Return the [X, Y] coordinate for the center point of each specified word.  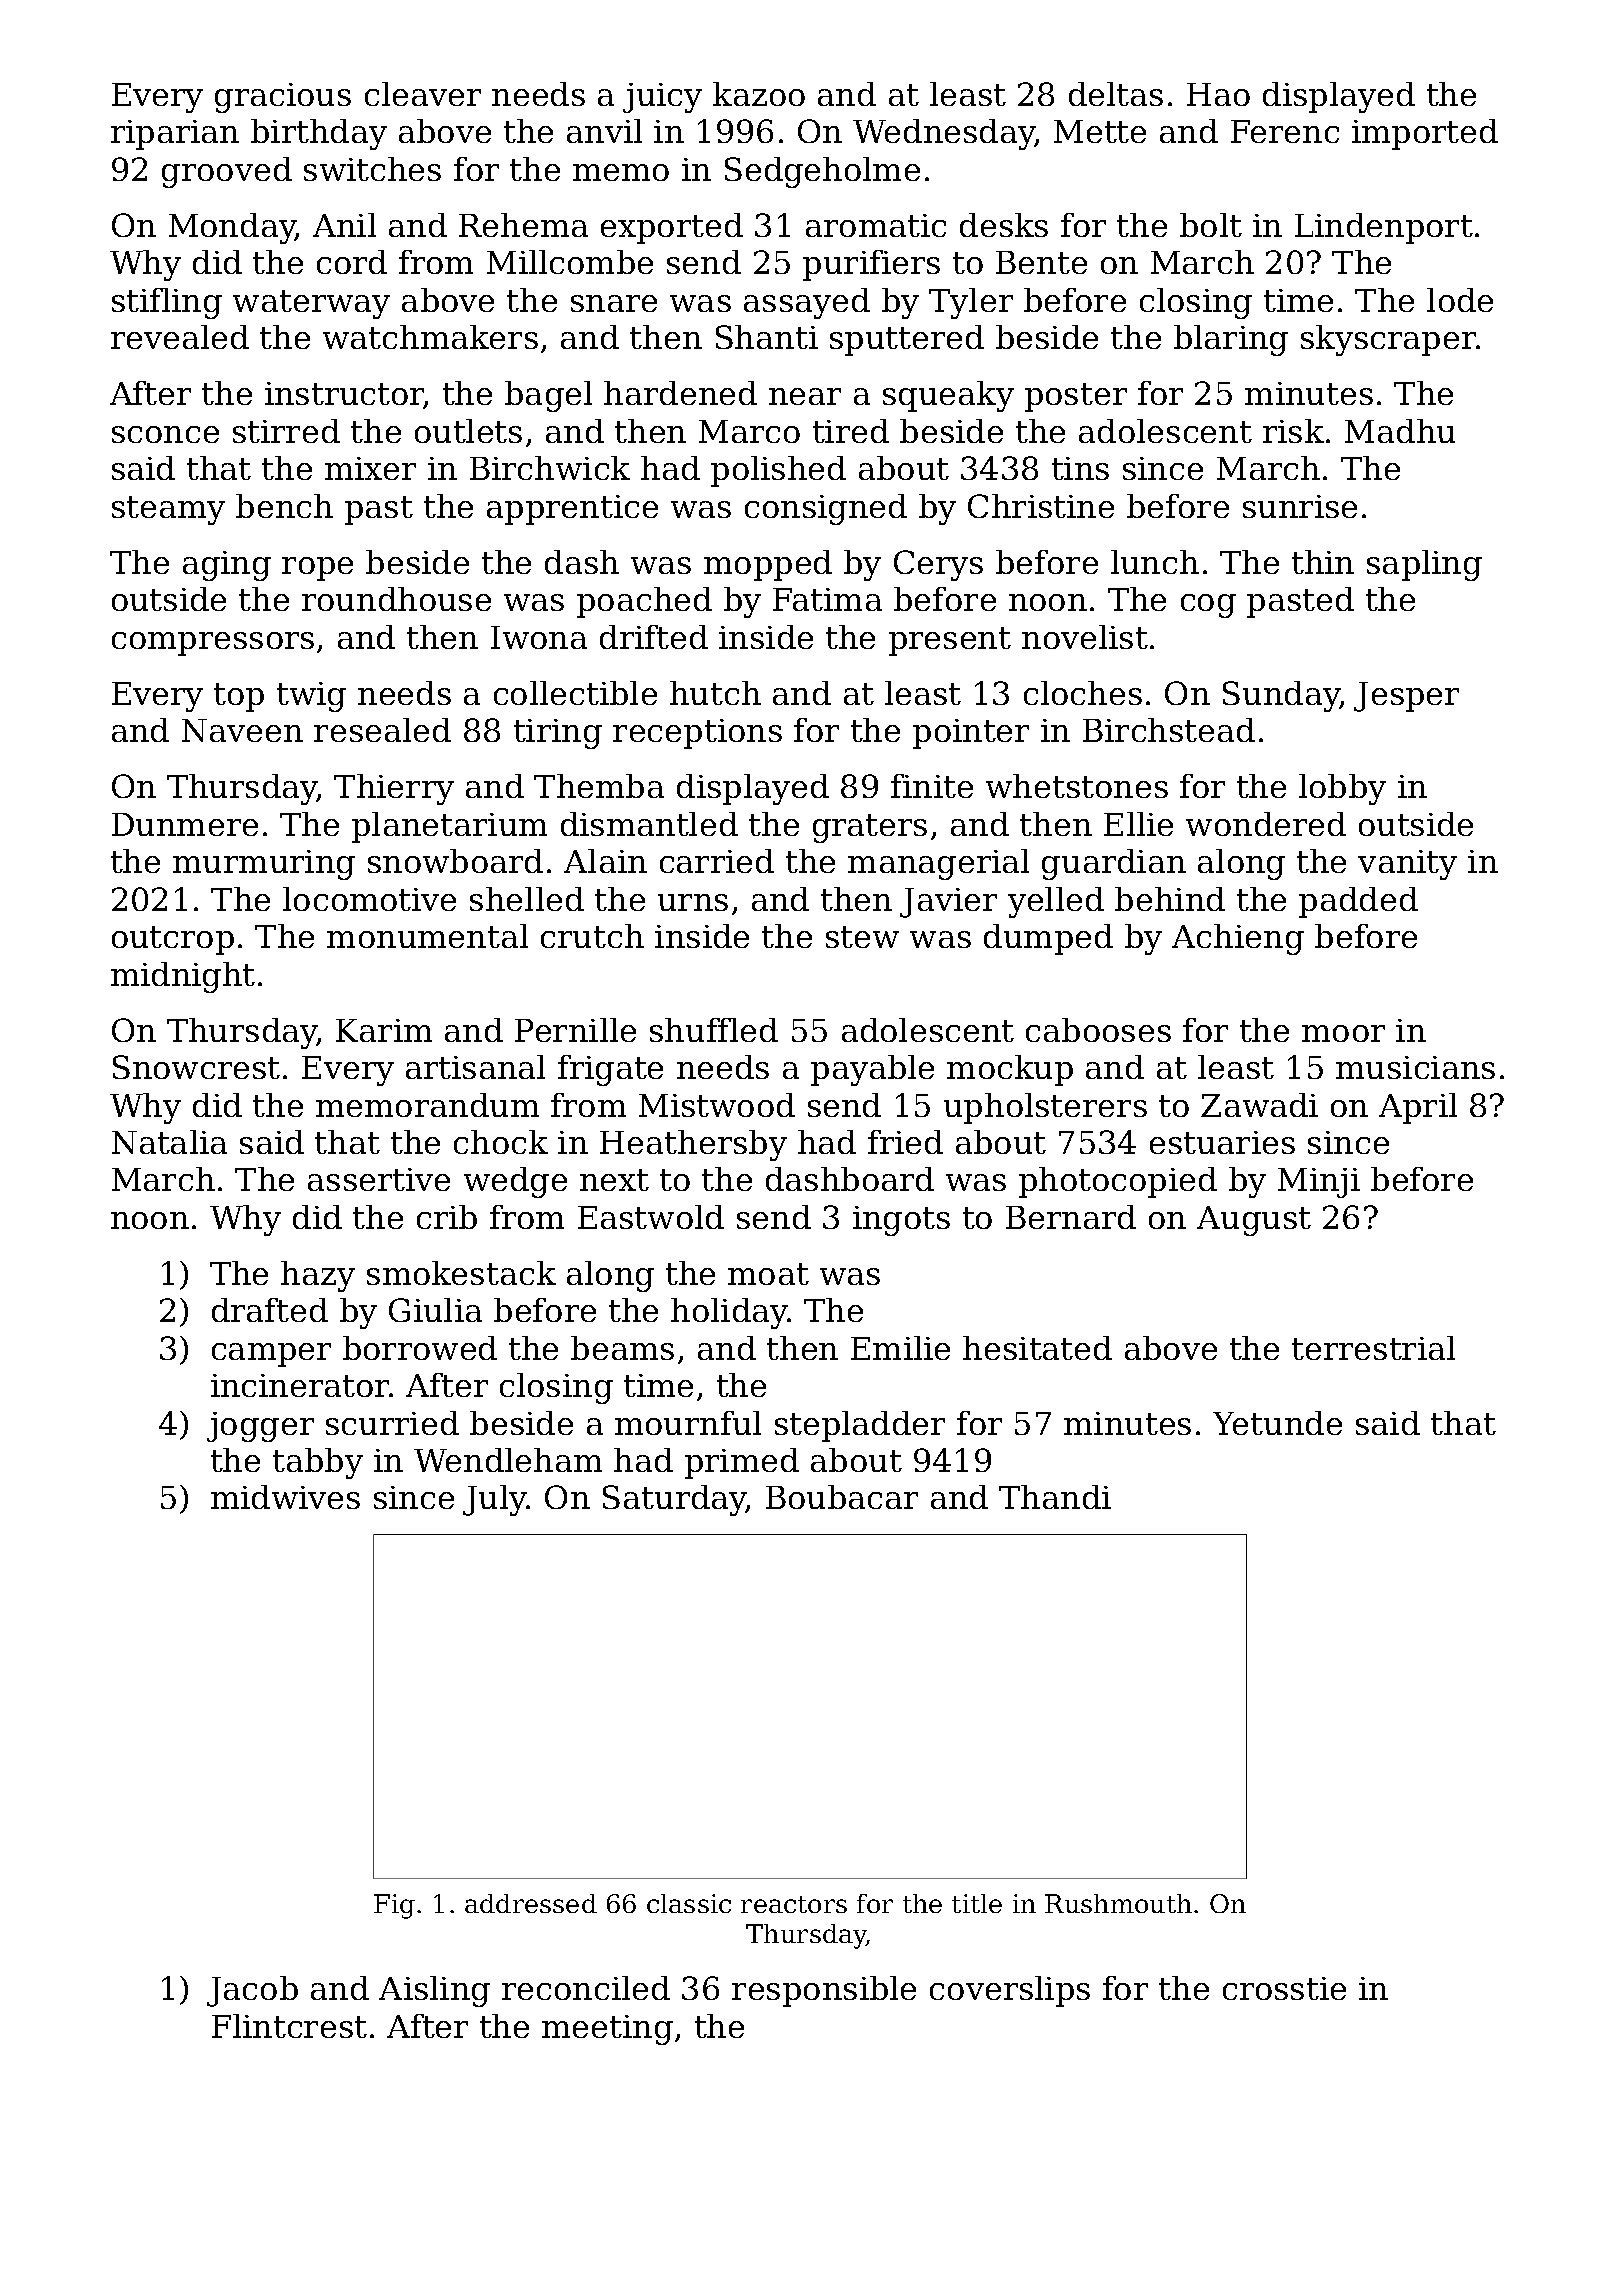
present [950, 641]
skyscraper [1388, 340]
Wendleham [508, 1460]
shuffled [714, 1030]
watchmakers [430, 337]
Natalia [169, 1142]
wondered [1266, 824]
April [1418, 1108]
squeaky [948, 396]
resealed [382, 730]
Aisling [434, 1991]
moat [768, 1274]
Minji [1319, 1183]
